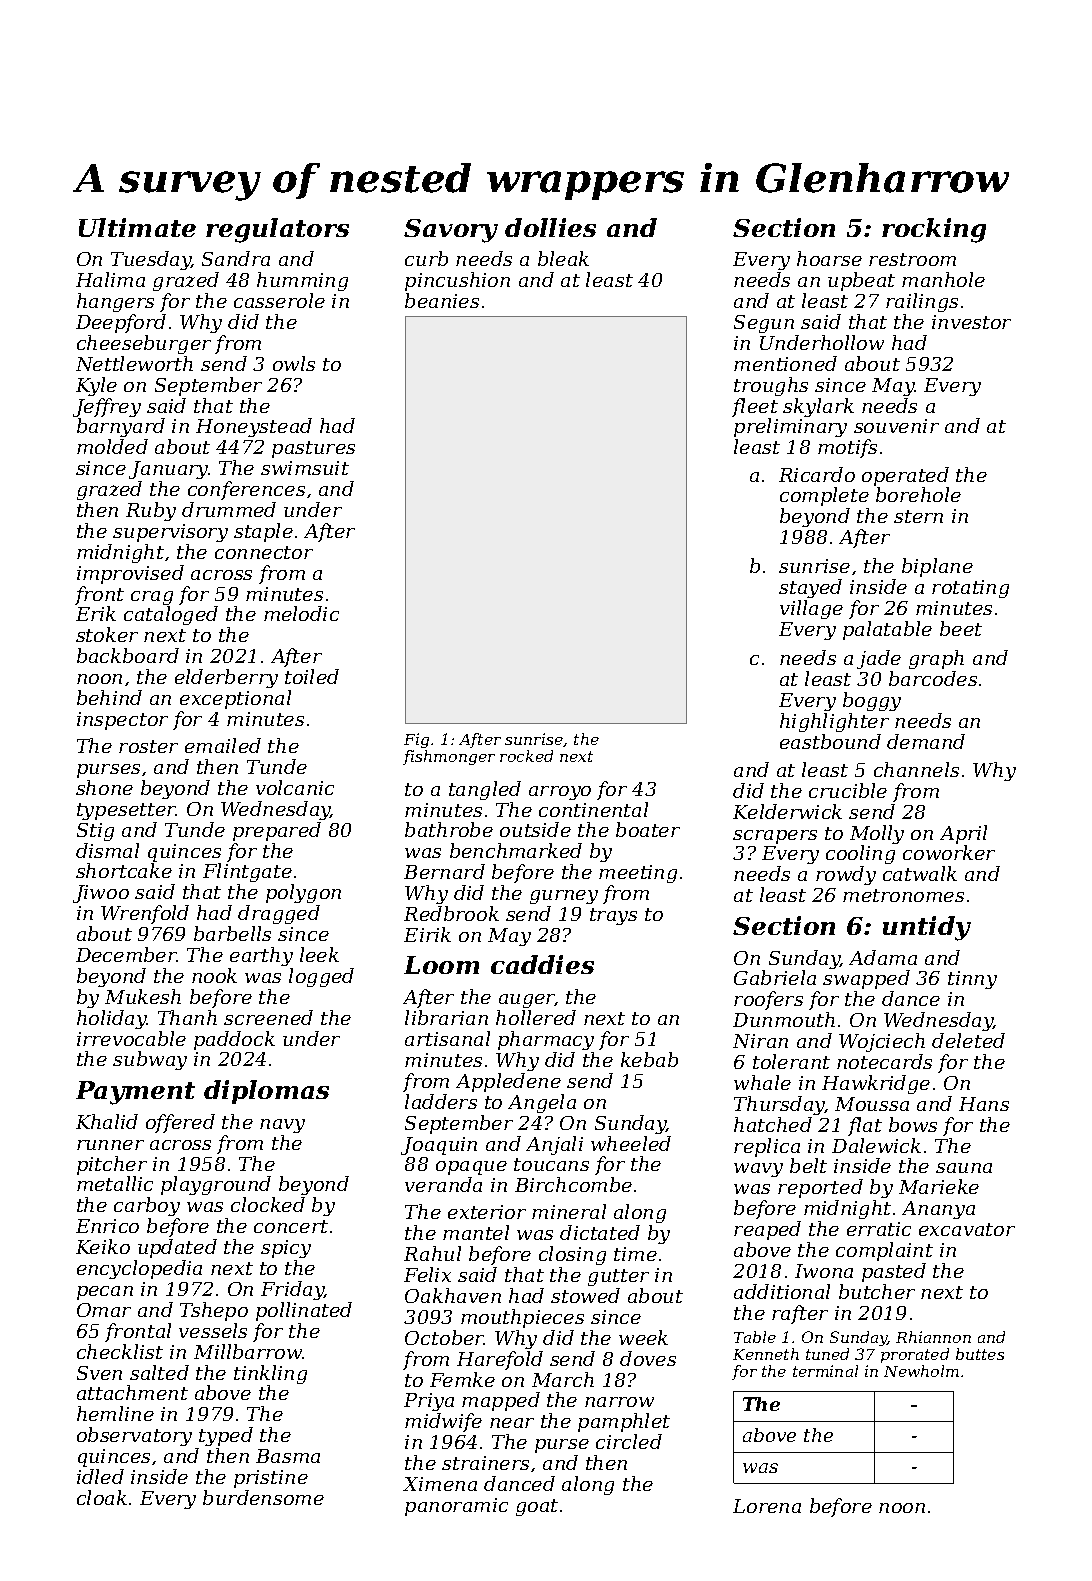 This screenshot has width=1092, height=1581. What do you see at coordinates (934, 230) in the screenshot?
I see `rocking` at bounding box center [934, 230].
